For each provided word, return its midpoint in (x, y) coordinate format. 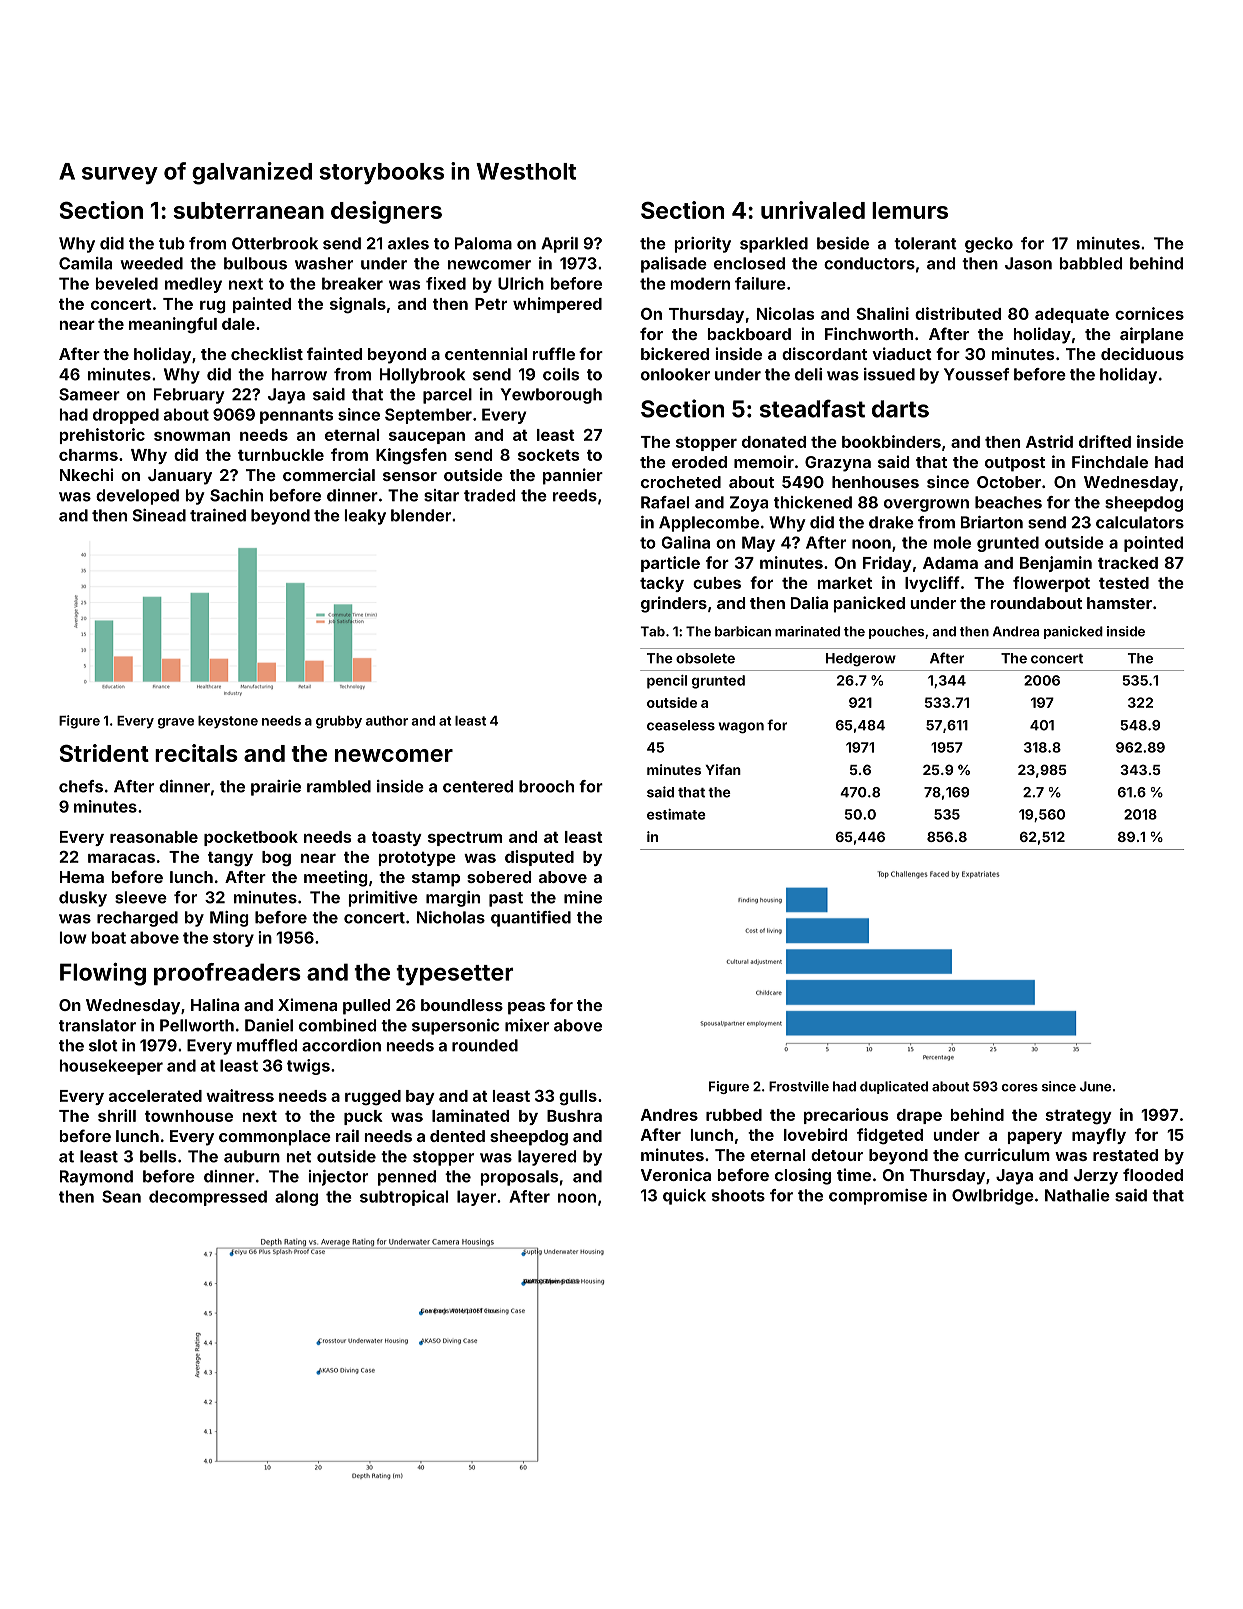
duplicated (894, 1087)
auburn (252, 1156)
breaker (352, 283)
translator (97, 1025)
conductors (869, 263)
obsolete (705, 658)
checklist (267, 353)
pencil (667, 682)
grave (176, 723)
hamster (1119, 603)
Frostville (799, 1086)
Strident (104, 753)
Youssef (976, 374)
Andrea (1016, 631)
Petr (491, 304)
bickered (675, 353)
